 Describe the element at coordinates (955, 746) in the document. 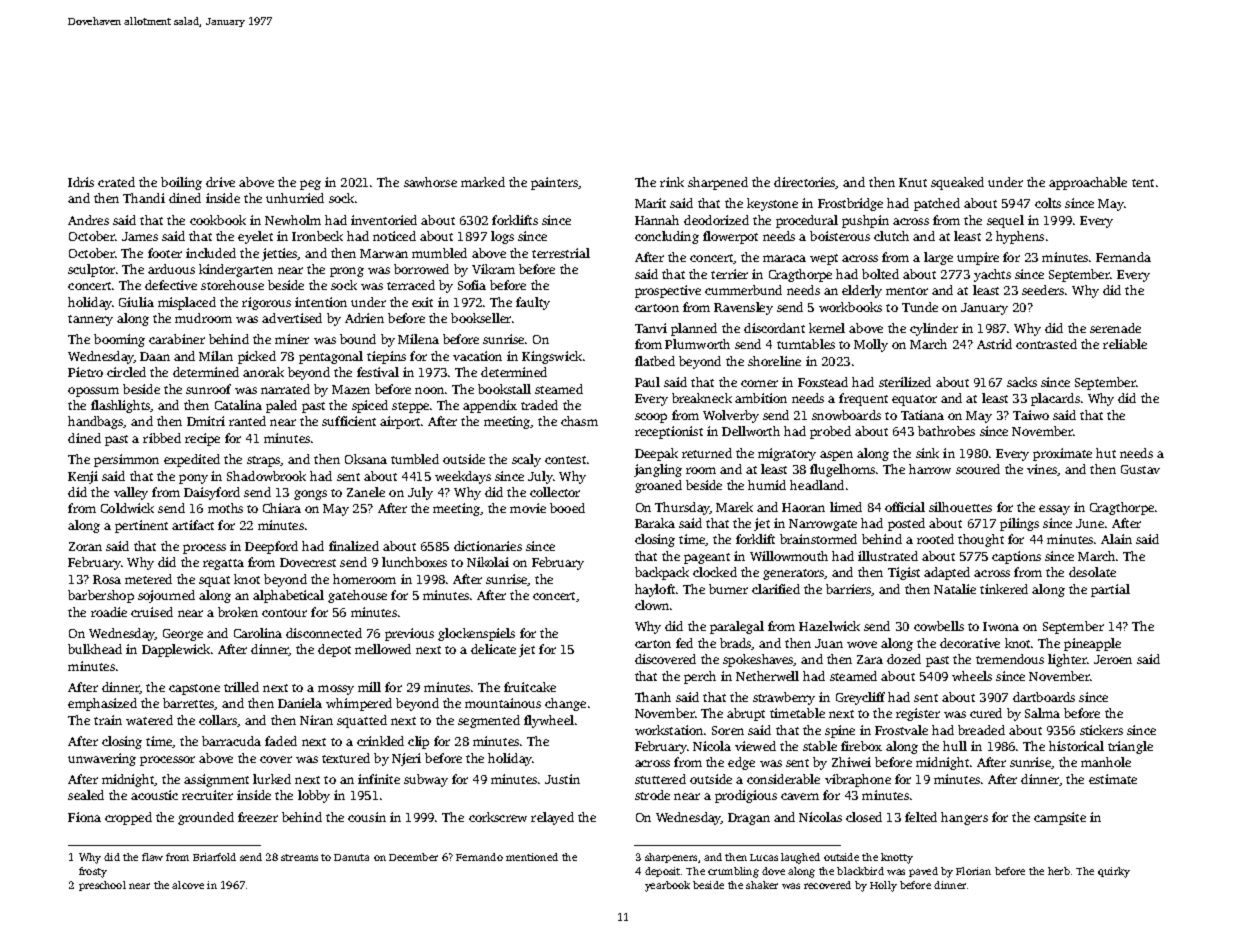

I see `hull` at that location.
